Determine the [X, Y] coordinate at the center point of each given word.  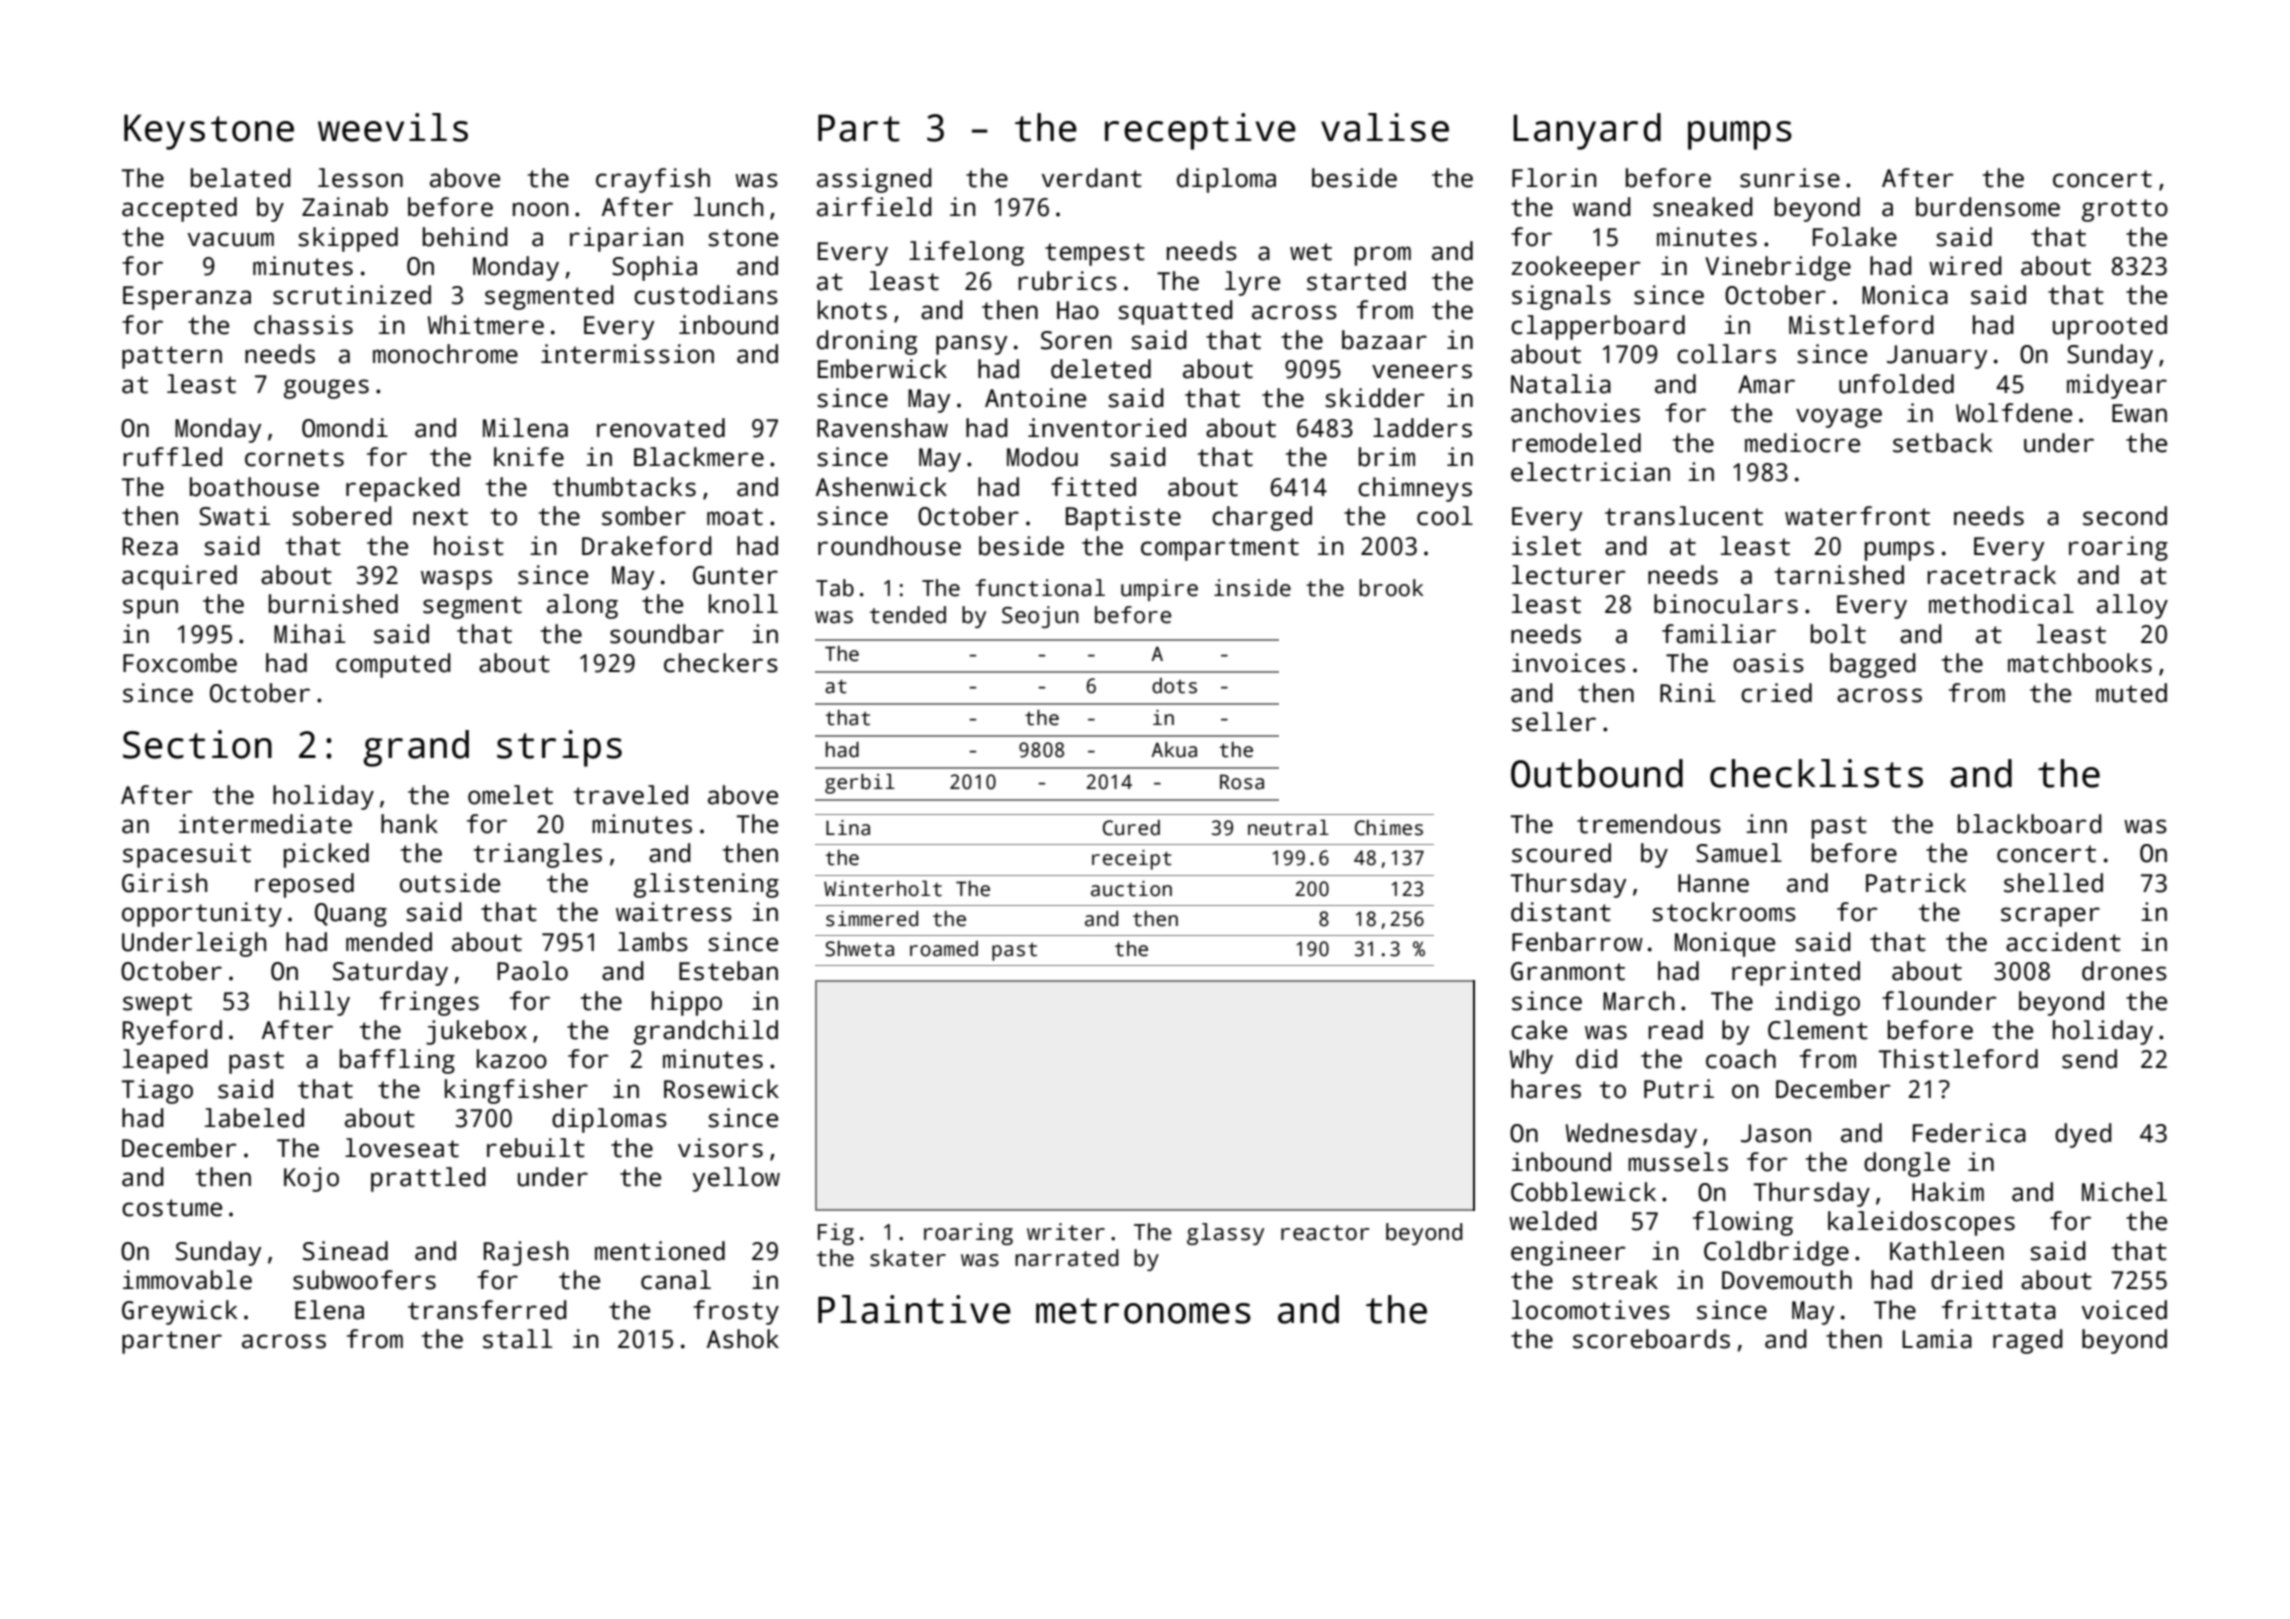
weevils [393, 127]
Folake [1855, 237]
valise [1385, 127]
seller [1554, 722]
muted [2131, 693]
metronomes [1143, 1311]
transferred [487, 1310]
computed [393, 665]
